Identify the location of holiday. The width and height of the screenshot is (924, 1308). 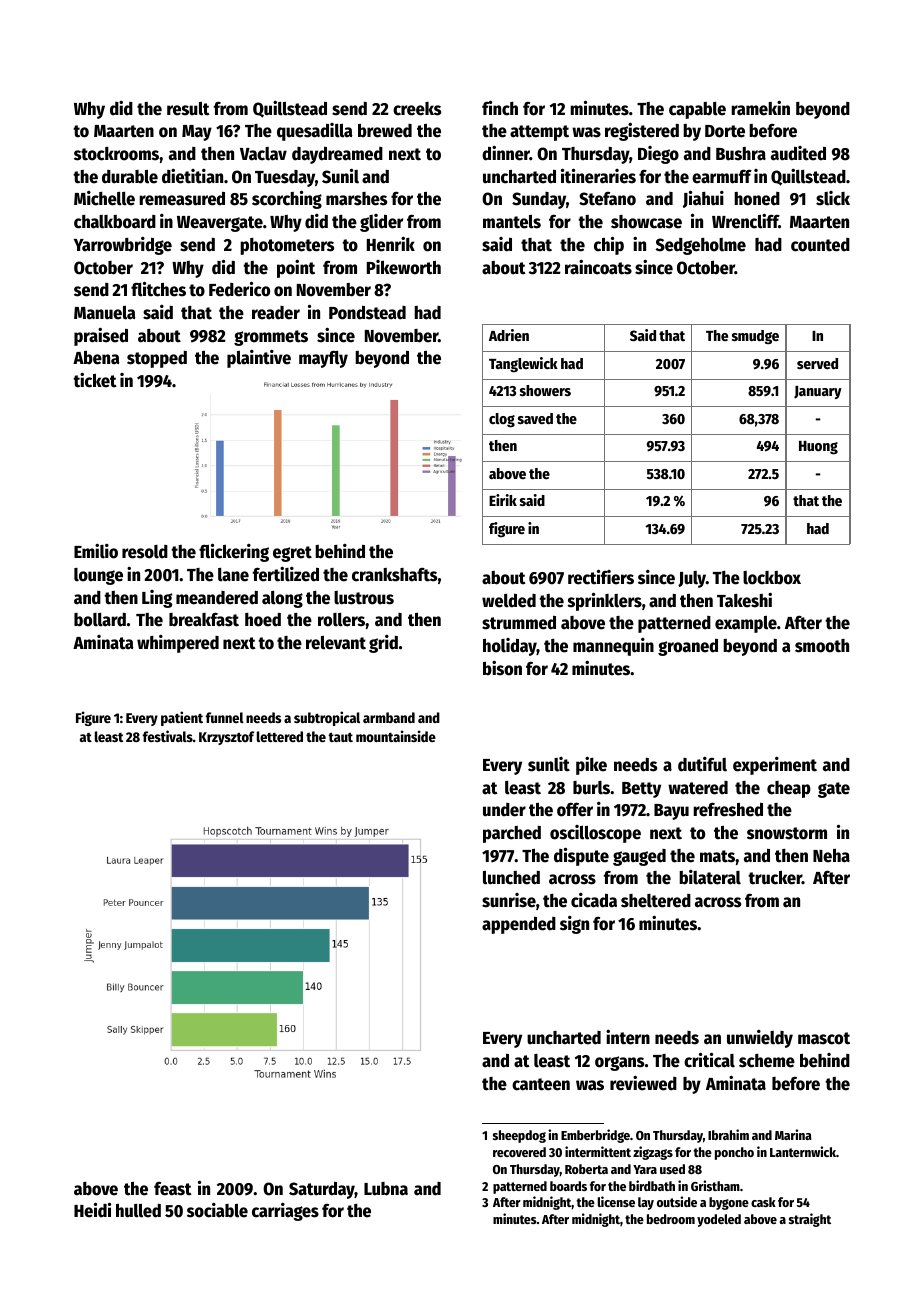
(510, 647).
